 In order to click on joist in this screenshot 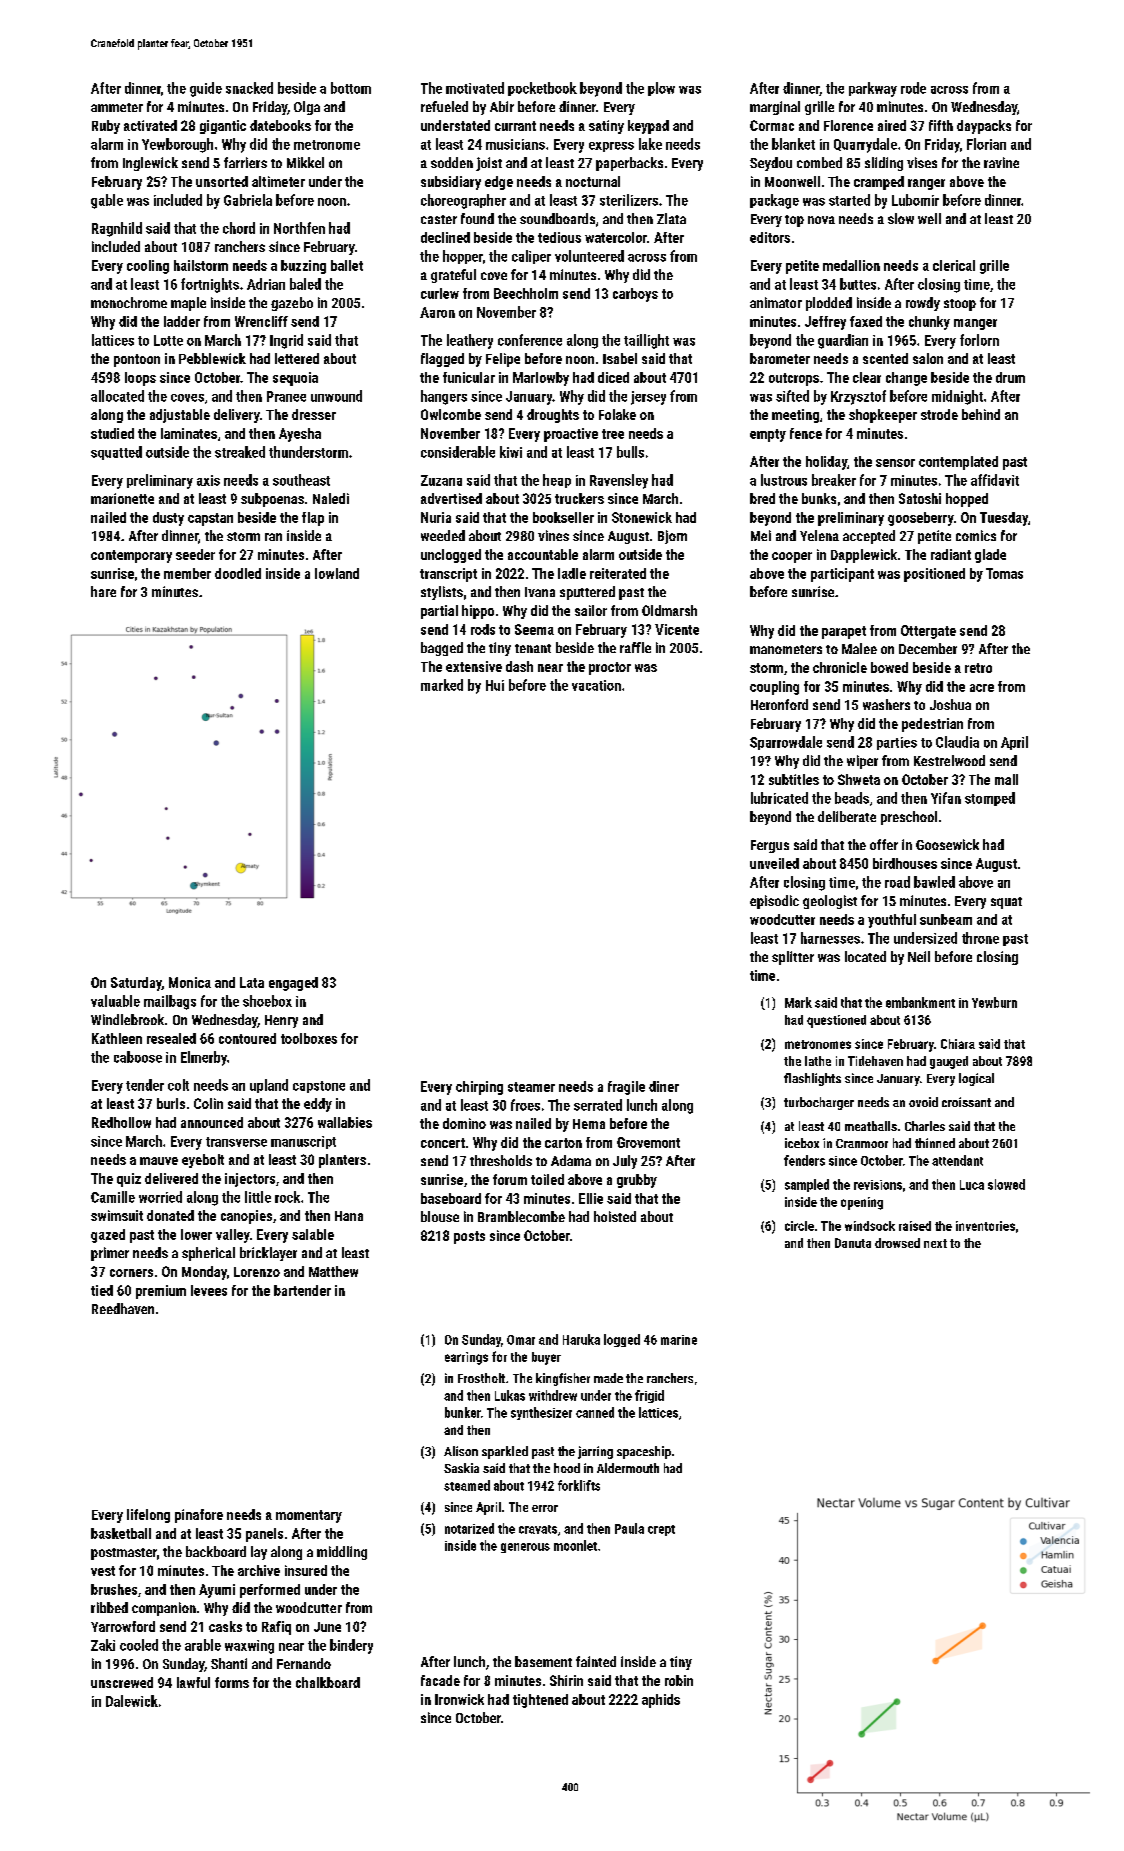, I will do `click(489, 164)`.
